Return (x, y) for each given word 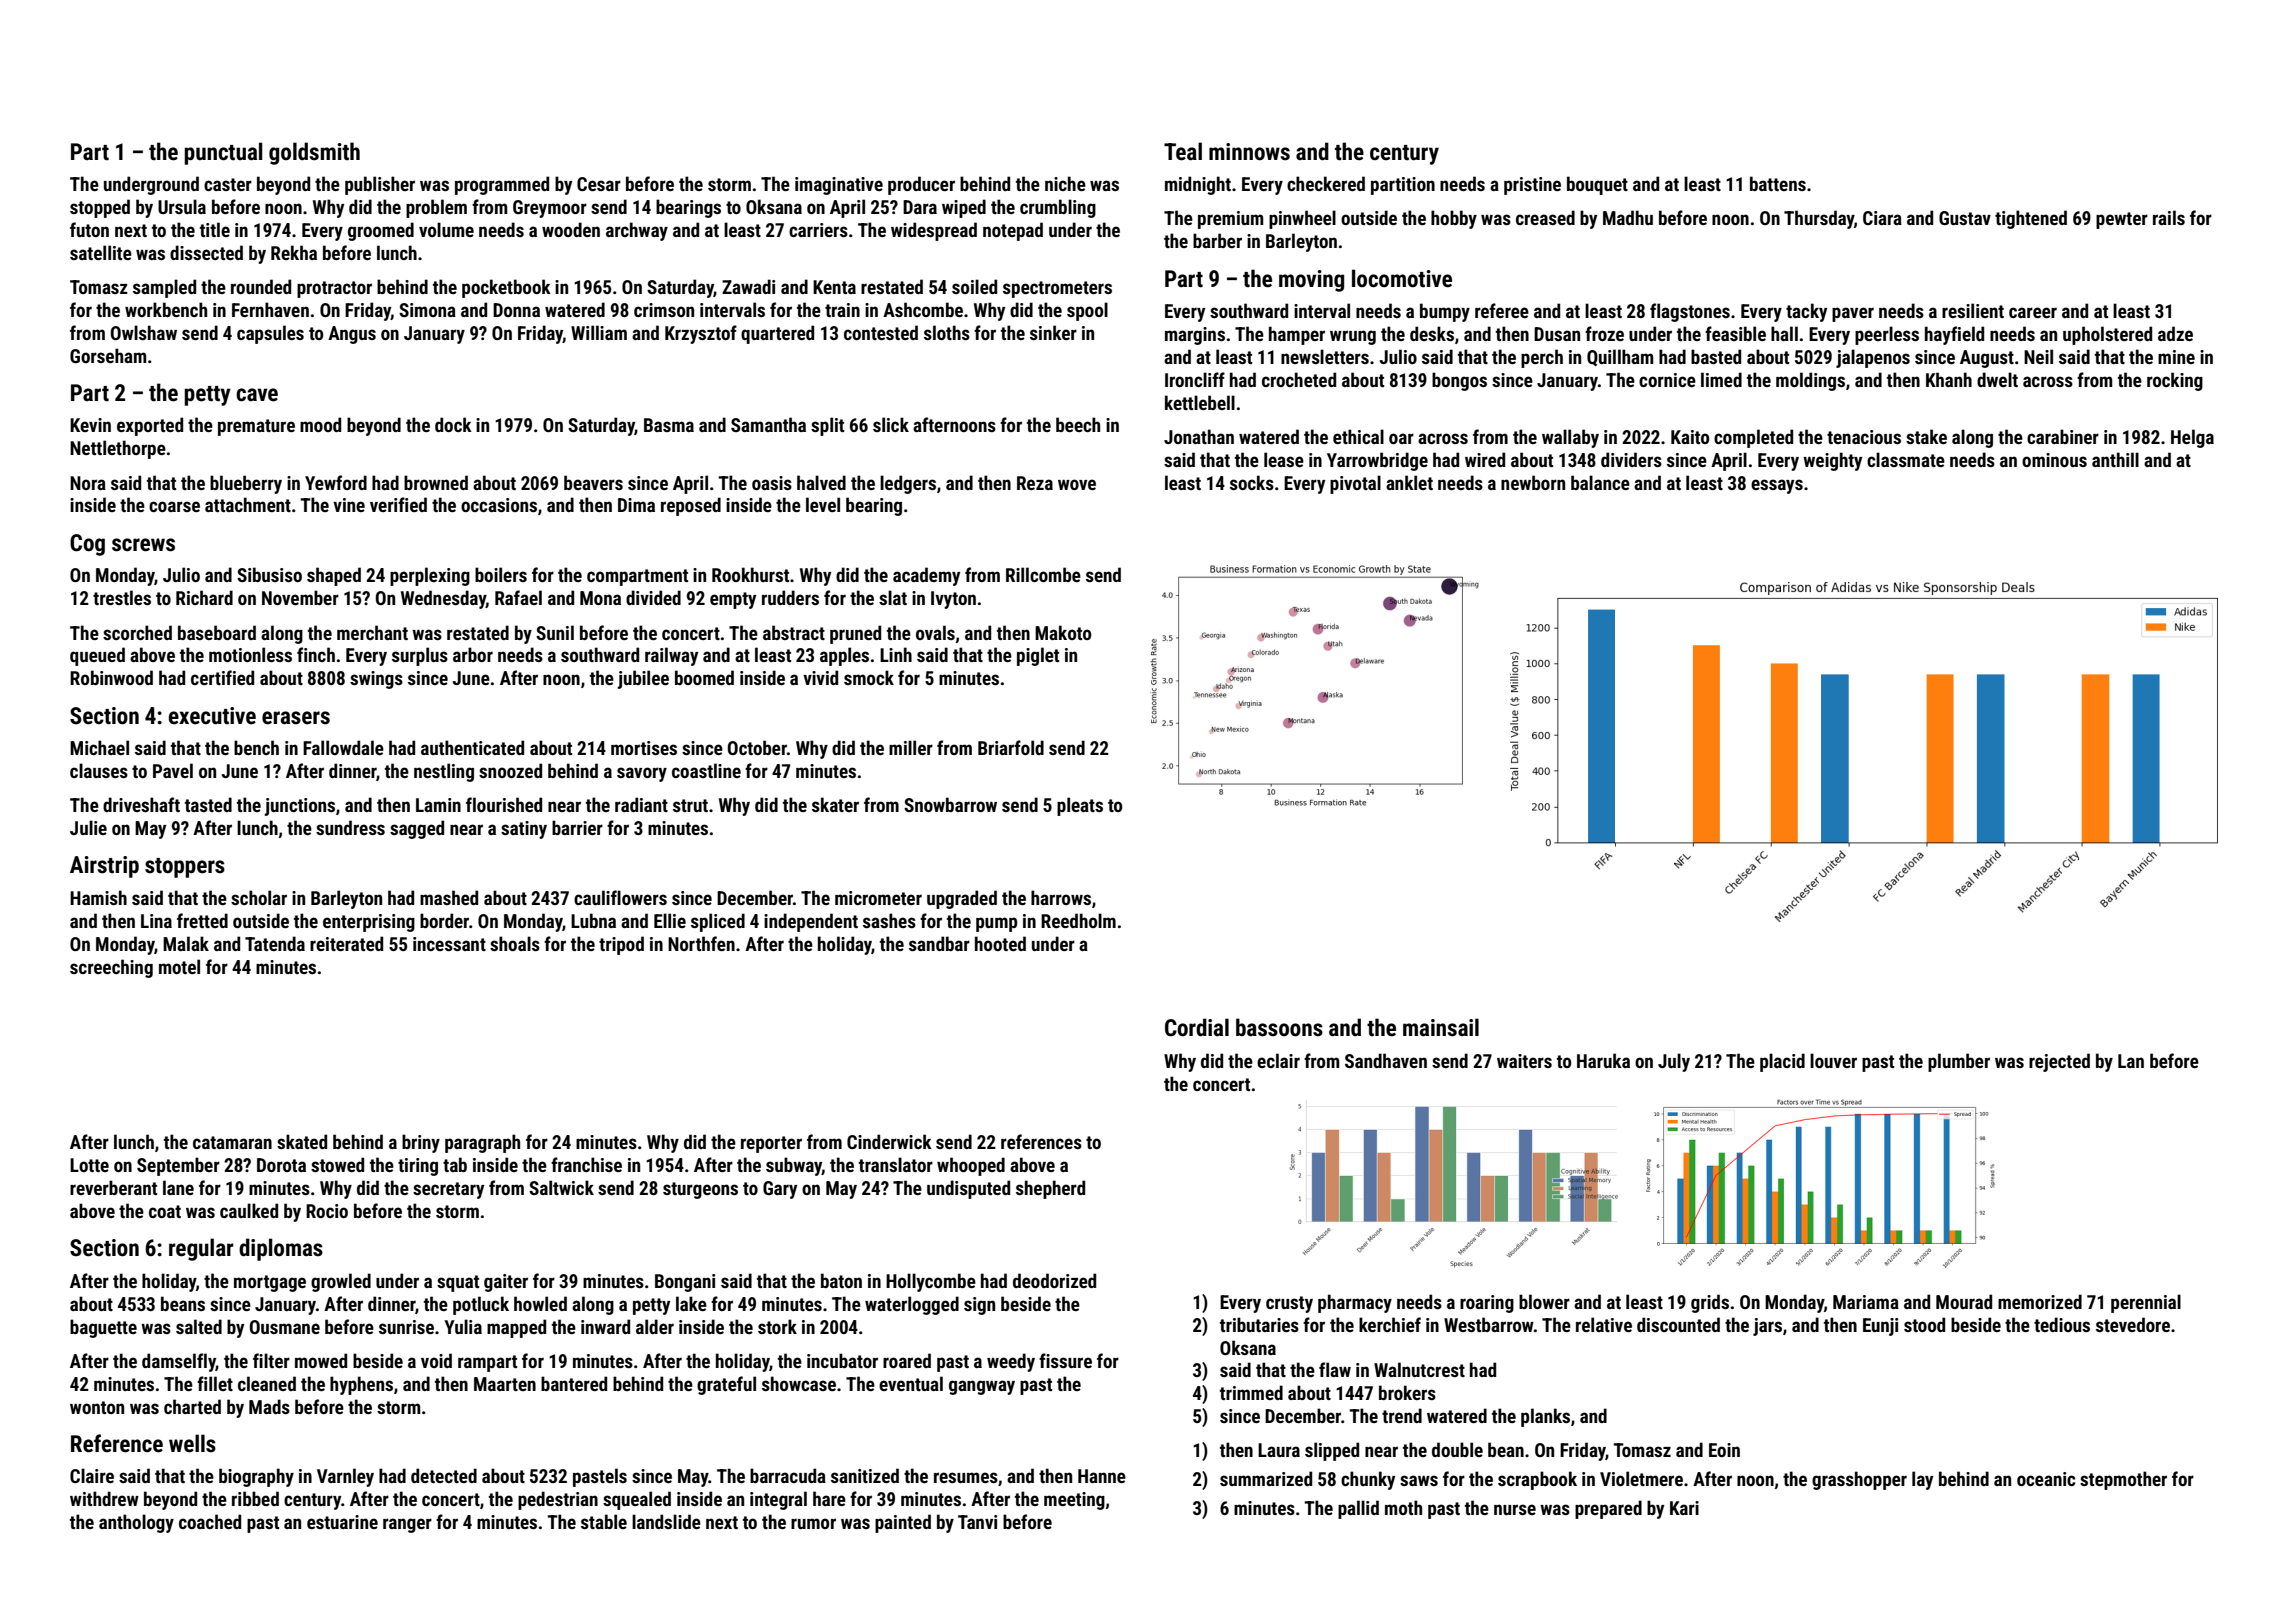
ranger (407, 1525)
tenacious (1864, 437)
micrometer (878, 898)
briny (421, 1143)
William (599, 332)
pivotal (1355, 484)
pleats (1080, 806)
